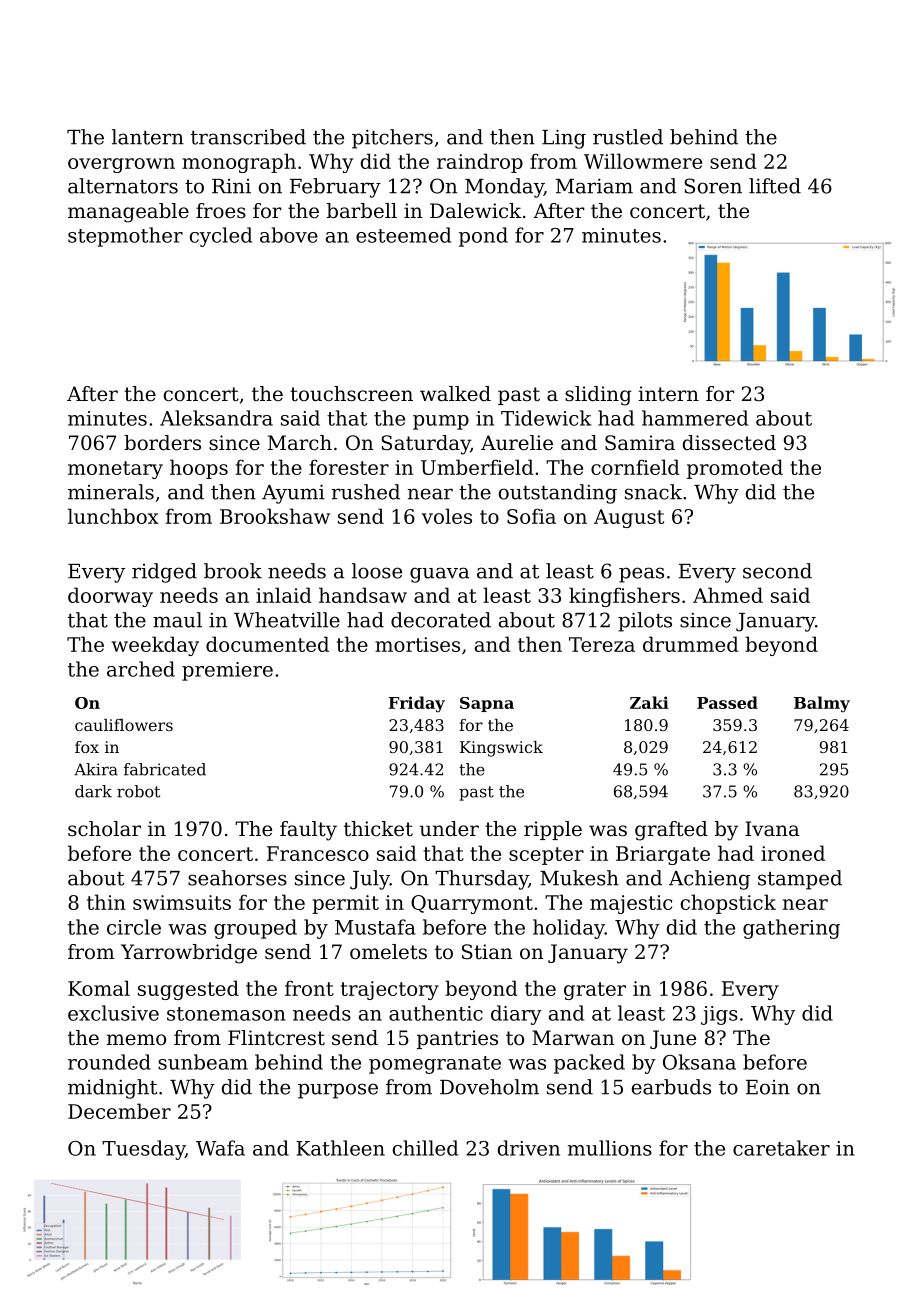 This page has width=924, height=1311. What do you see at coordinates (610, 1148) in the page?
I see `mullions` at bounding box center [610, 1148].
